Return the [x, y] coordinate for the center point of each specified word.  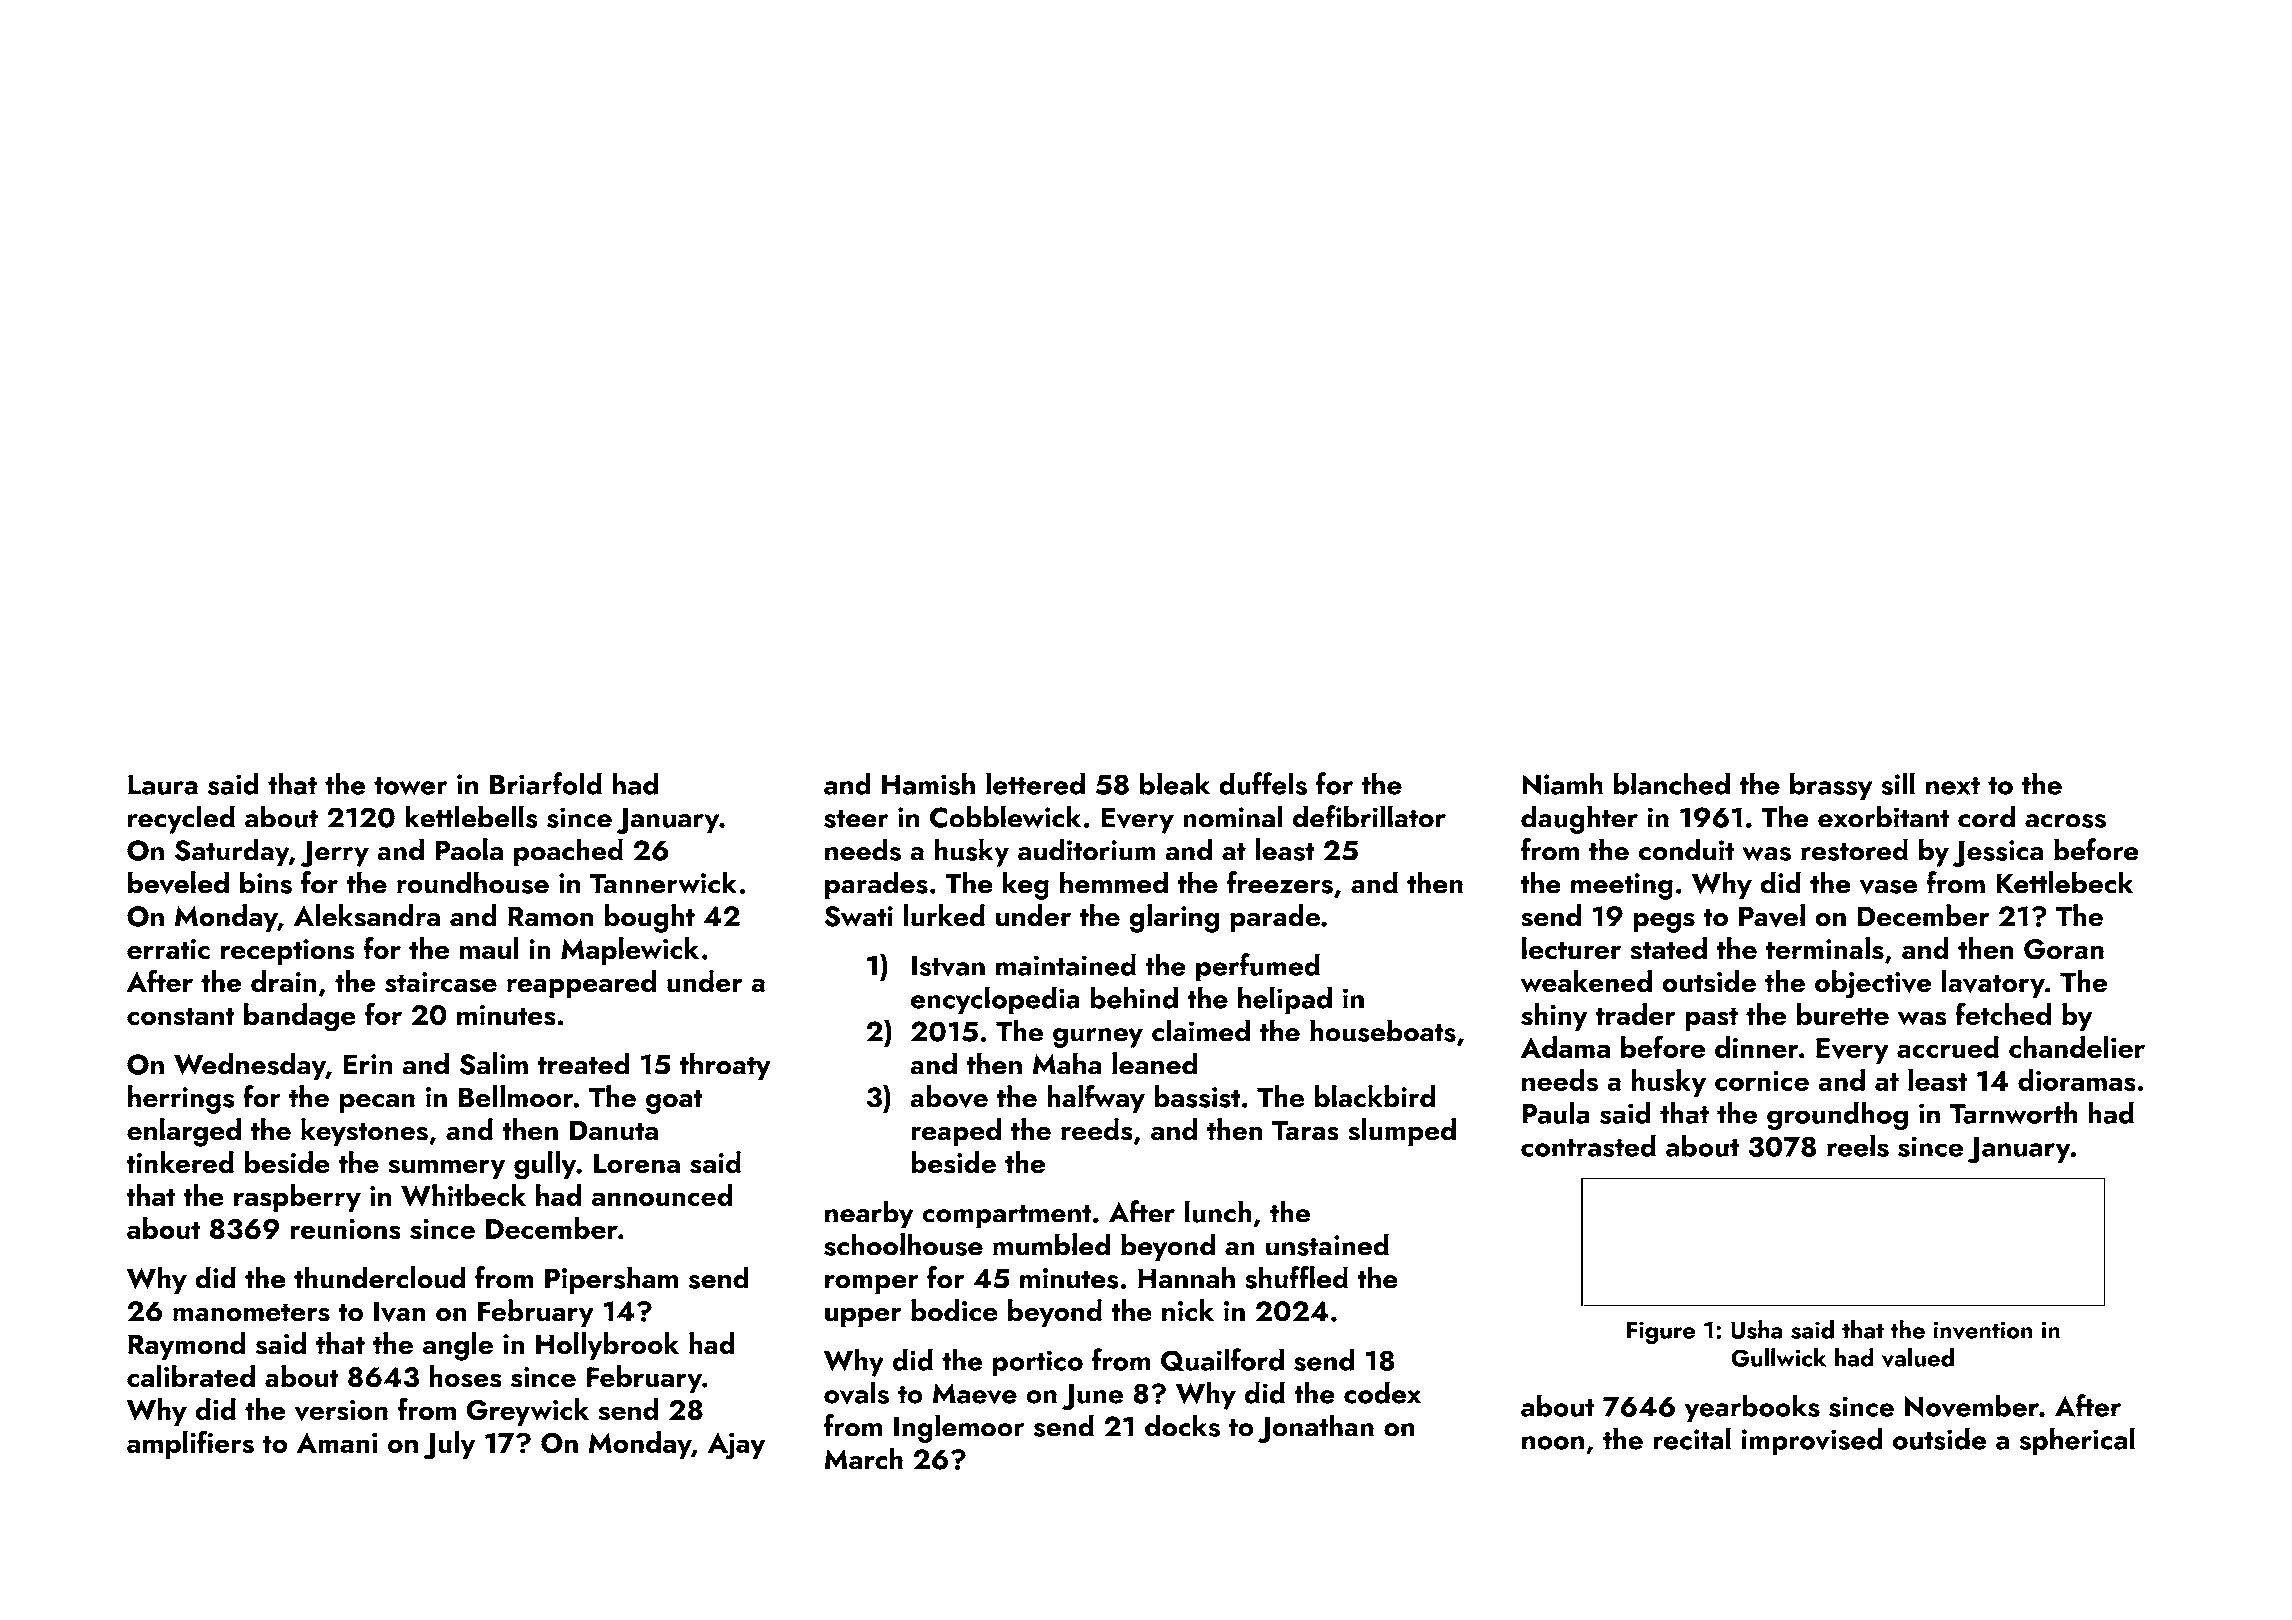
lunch [1218, 1211]
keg [1026, 885]
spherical [2077, 1441]
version [341, 1410]
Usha [1757, 1329]
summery [446, 1169]
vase [1888, 887]
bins [266, 882]
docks [1182, 1425]
